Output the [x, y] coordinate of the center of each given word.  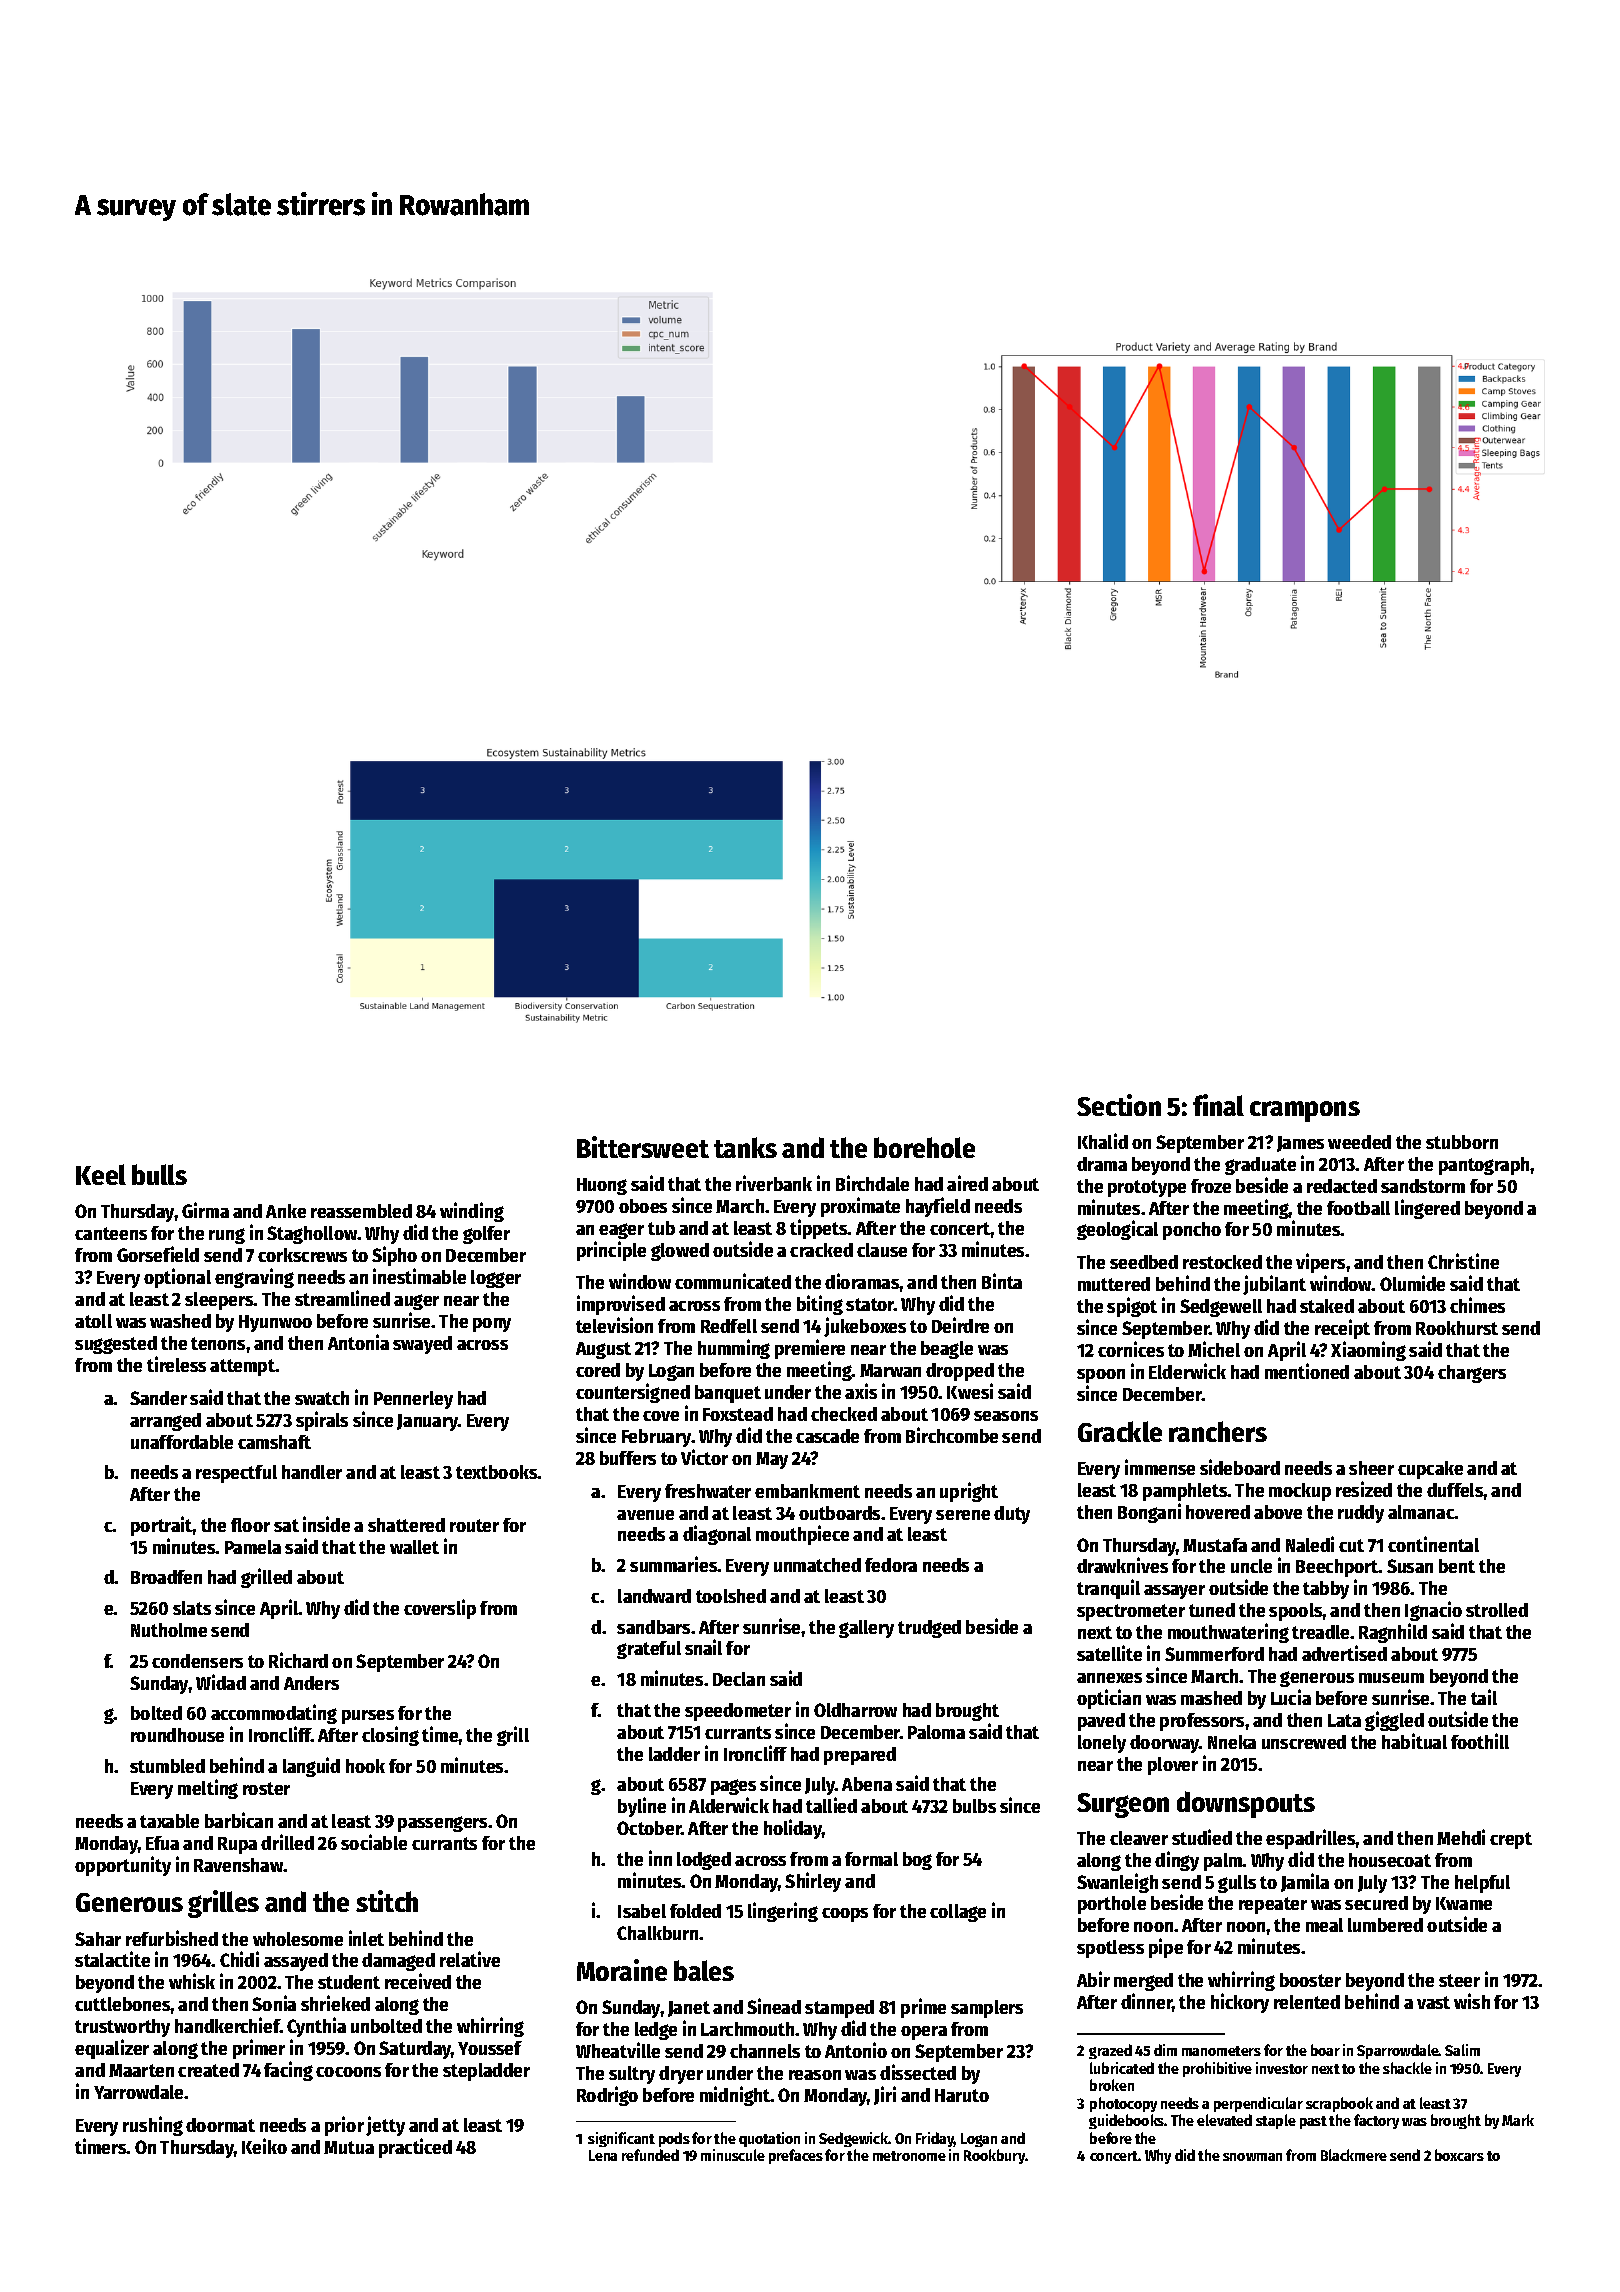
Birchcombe [952, 1435]
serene [963, 1515]
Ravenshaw [238, 1865]
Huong [602, 1186]
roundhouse [177, 1735]
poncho [1192, 1231]
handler [312, 1472]
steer [1459, 1980]
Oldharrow [855, 1710]
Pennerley [413, 1400]
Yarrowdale [138, 2092]
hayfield [938, 1207]
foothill [1480, 1741]
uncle [1251, 1566]
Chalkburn [657, 1933]
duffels [1455, 1490]
